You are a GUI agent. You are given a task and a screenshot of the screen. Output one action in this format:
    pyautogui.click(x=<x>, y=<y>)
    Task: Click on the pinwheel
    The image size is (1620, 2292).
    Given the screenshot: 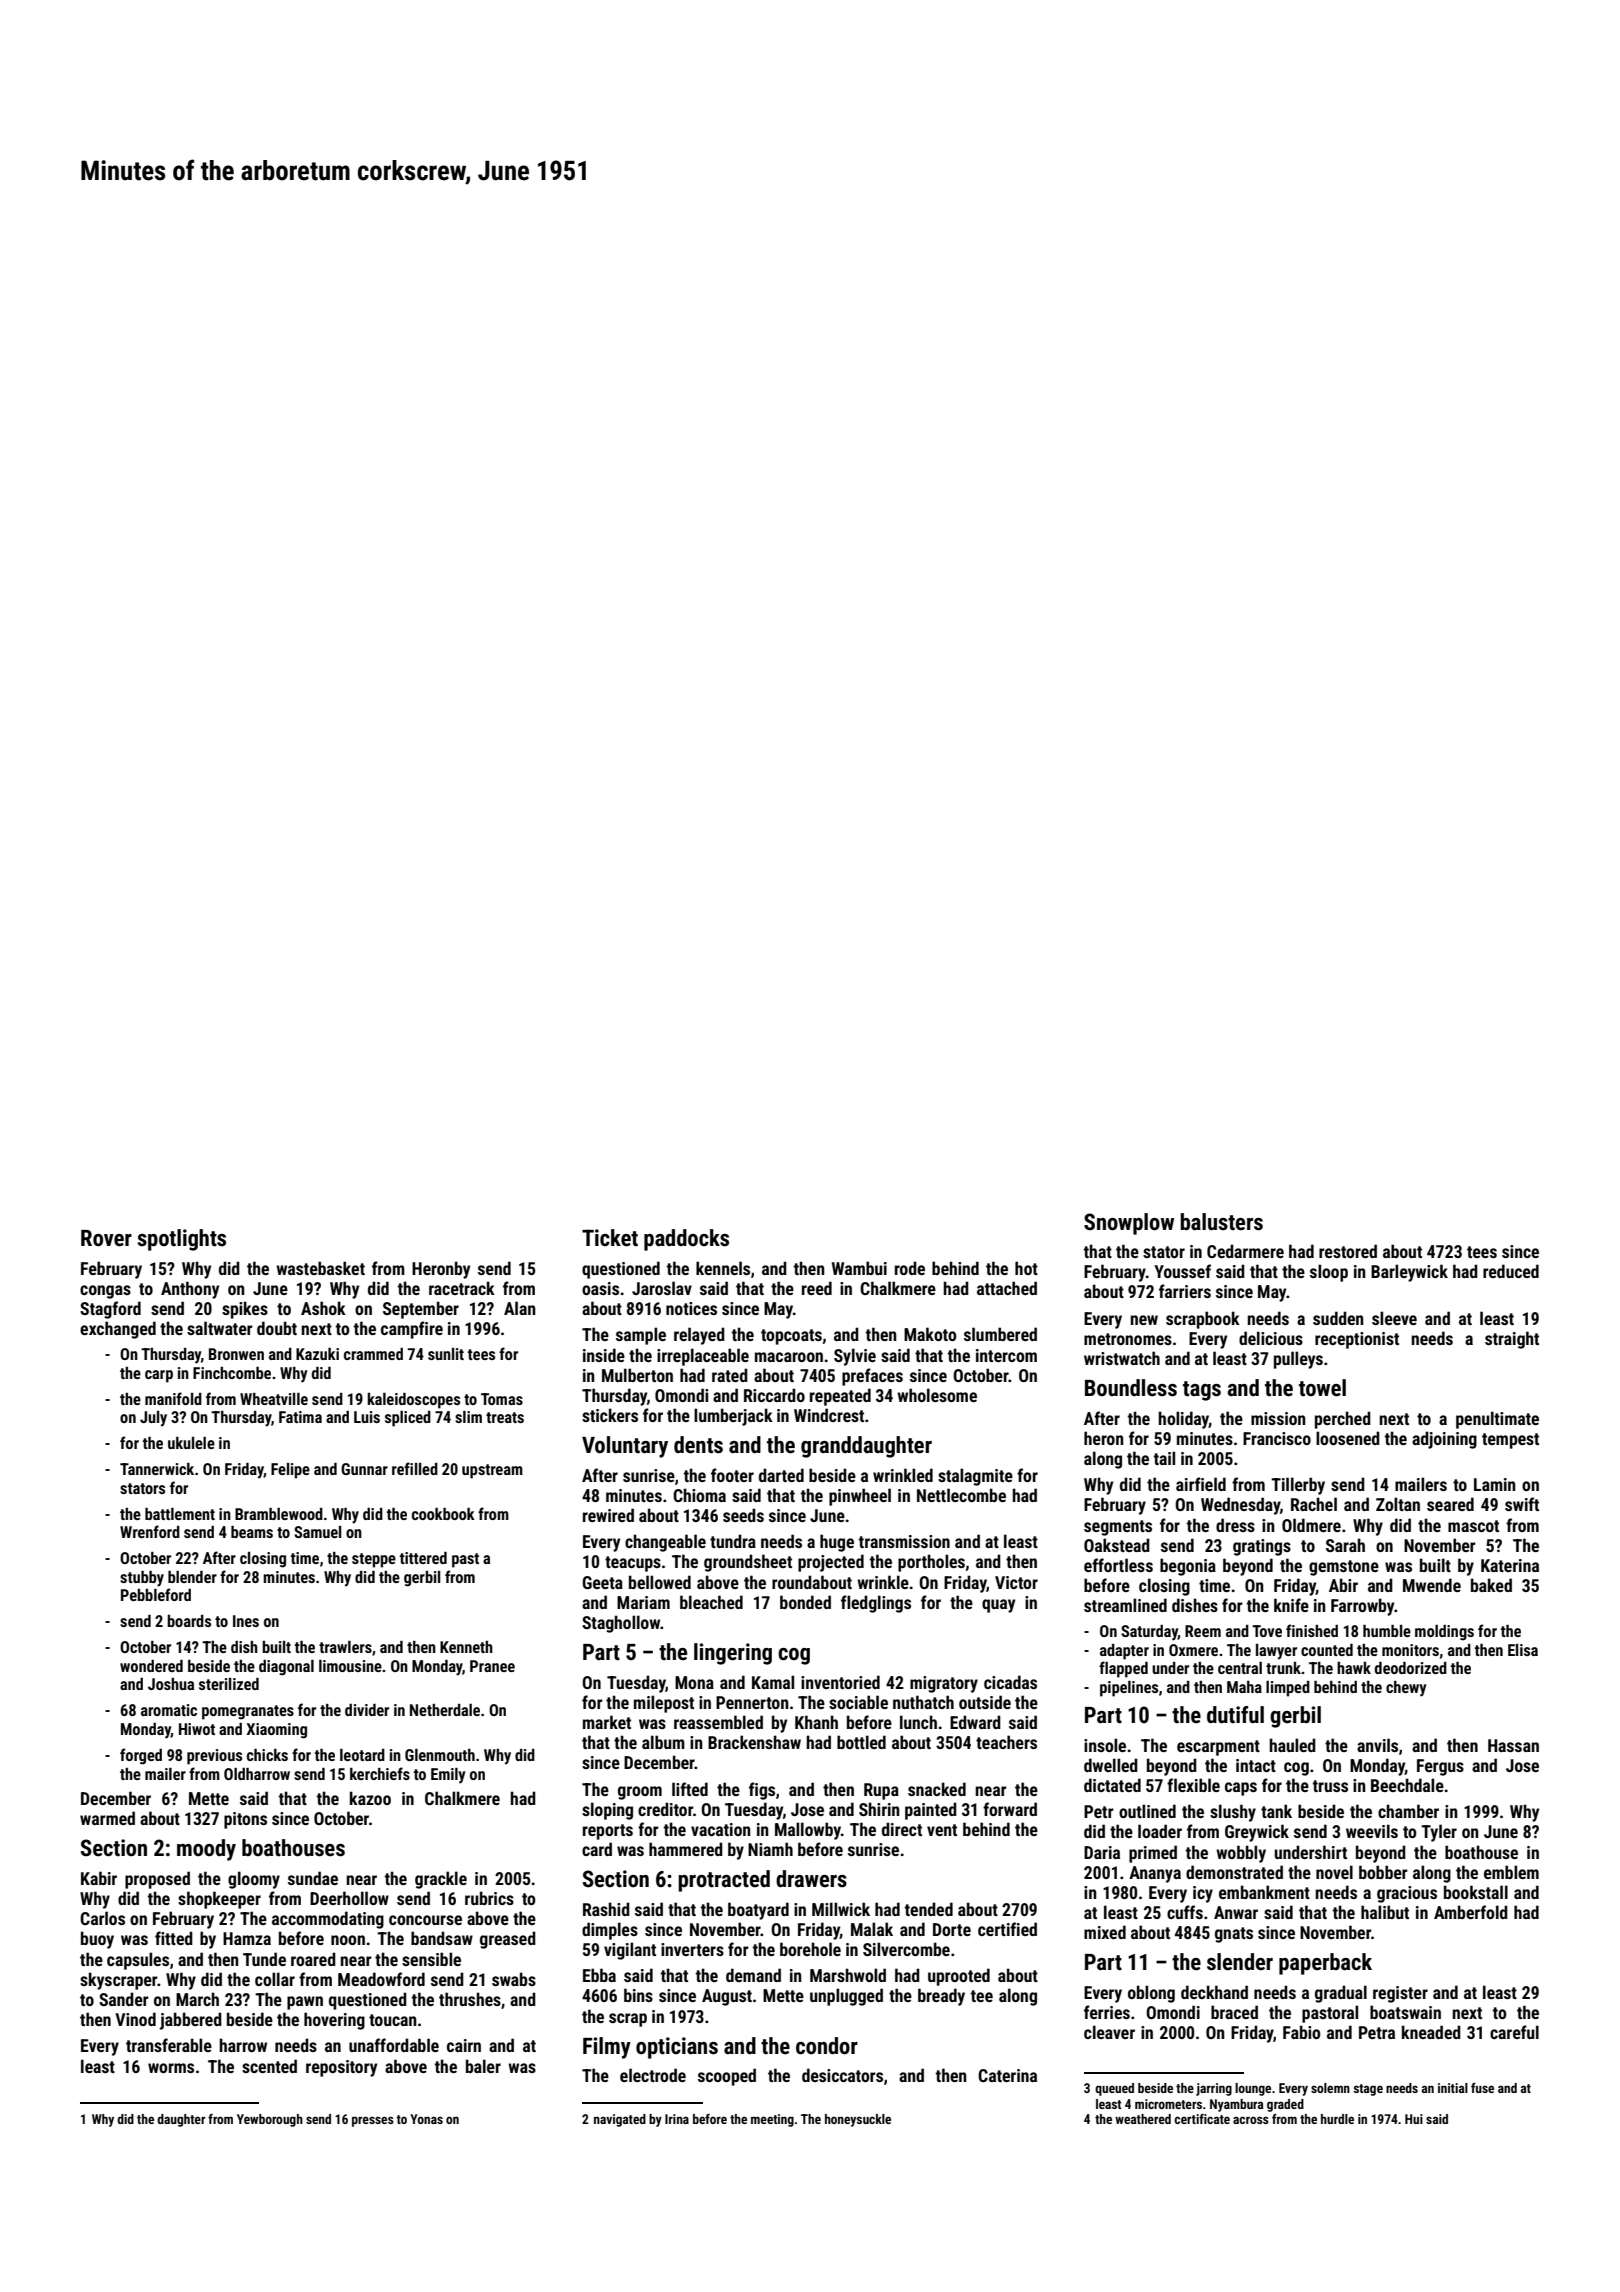 What is the action you would take?
    pyautogui.click(x=860, y=1497)
